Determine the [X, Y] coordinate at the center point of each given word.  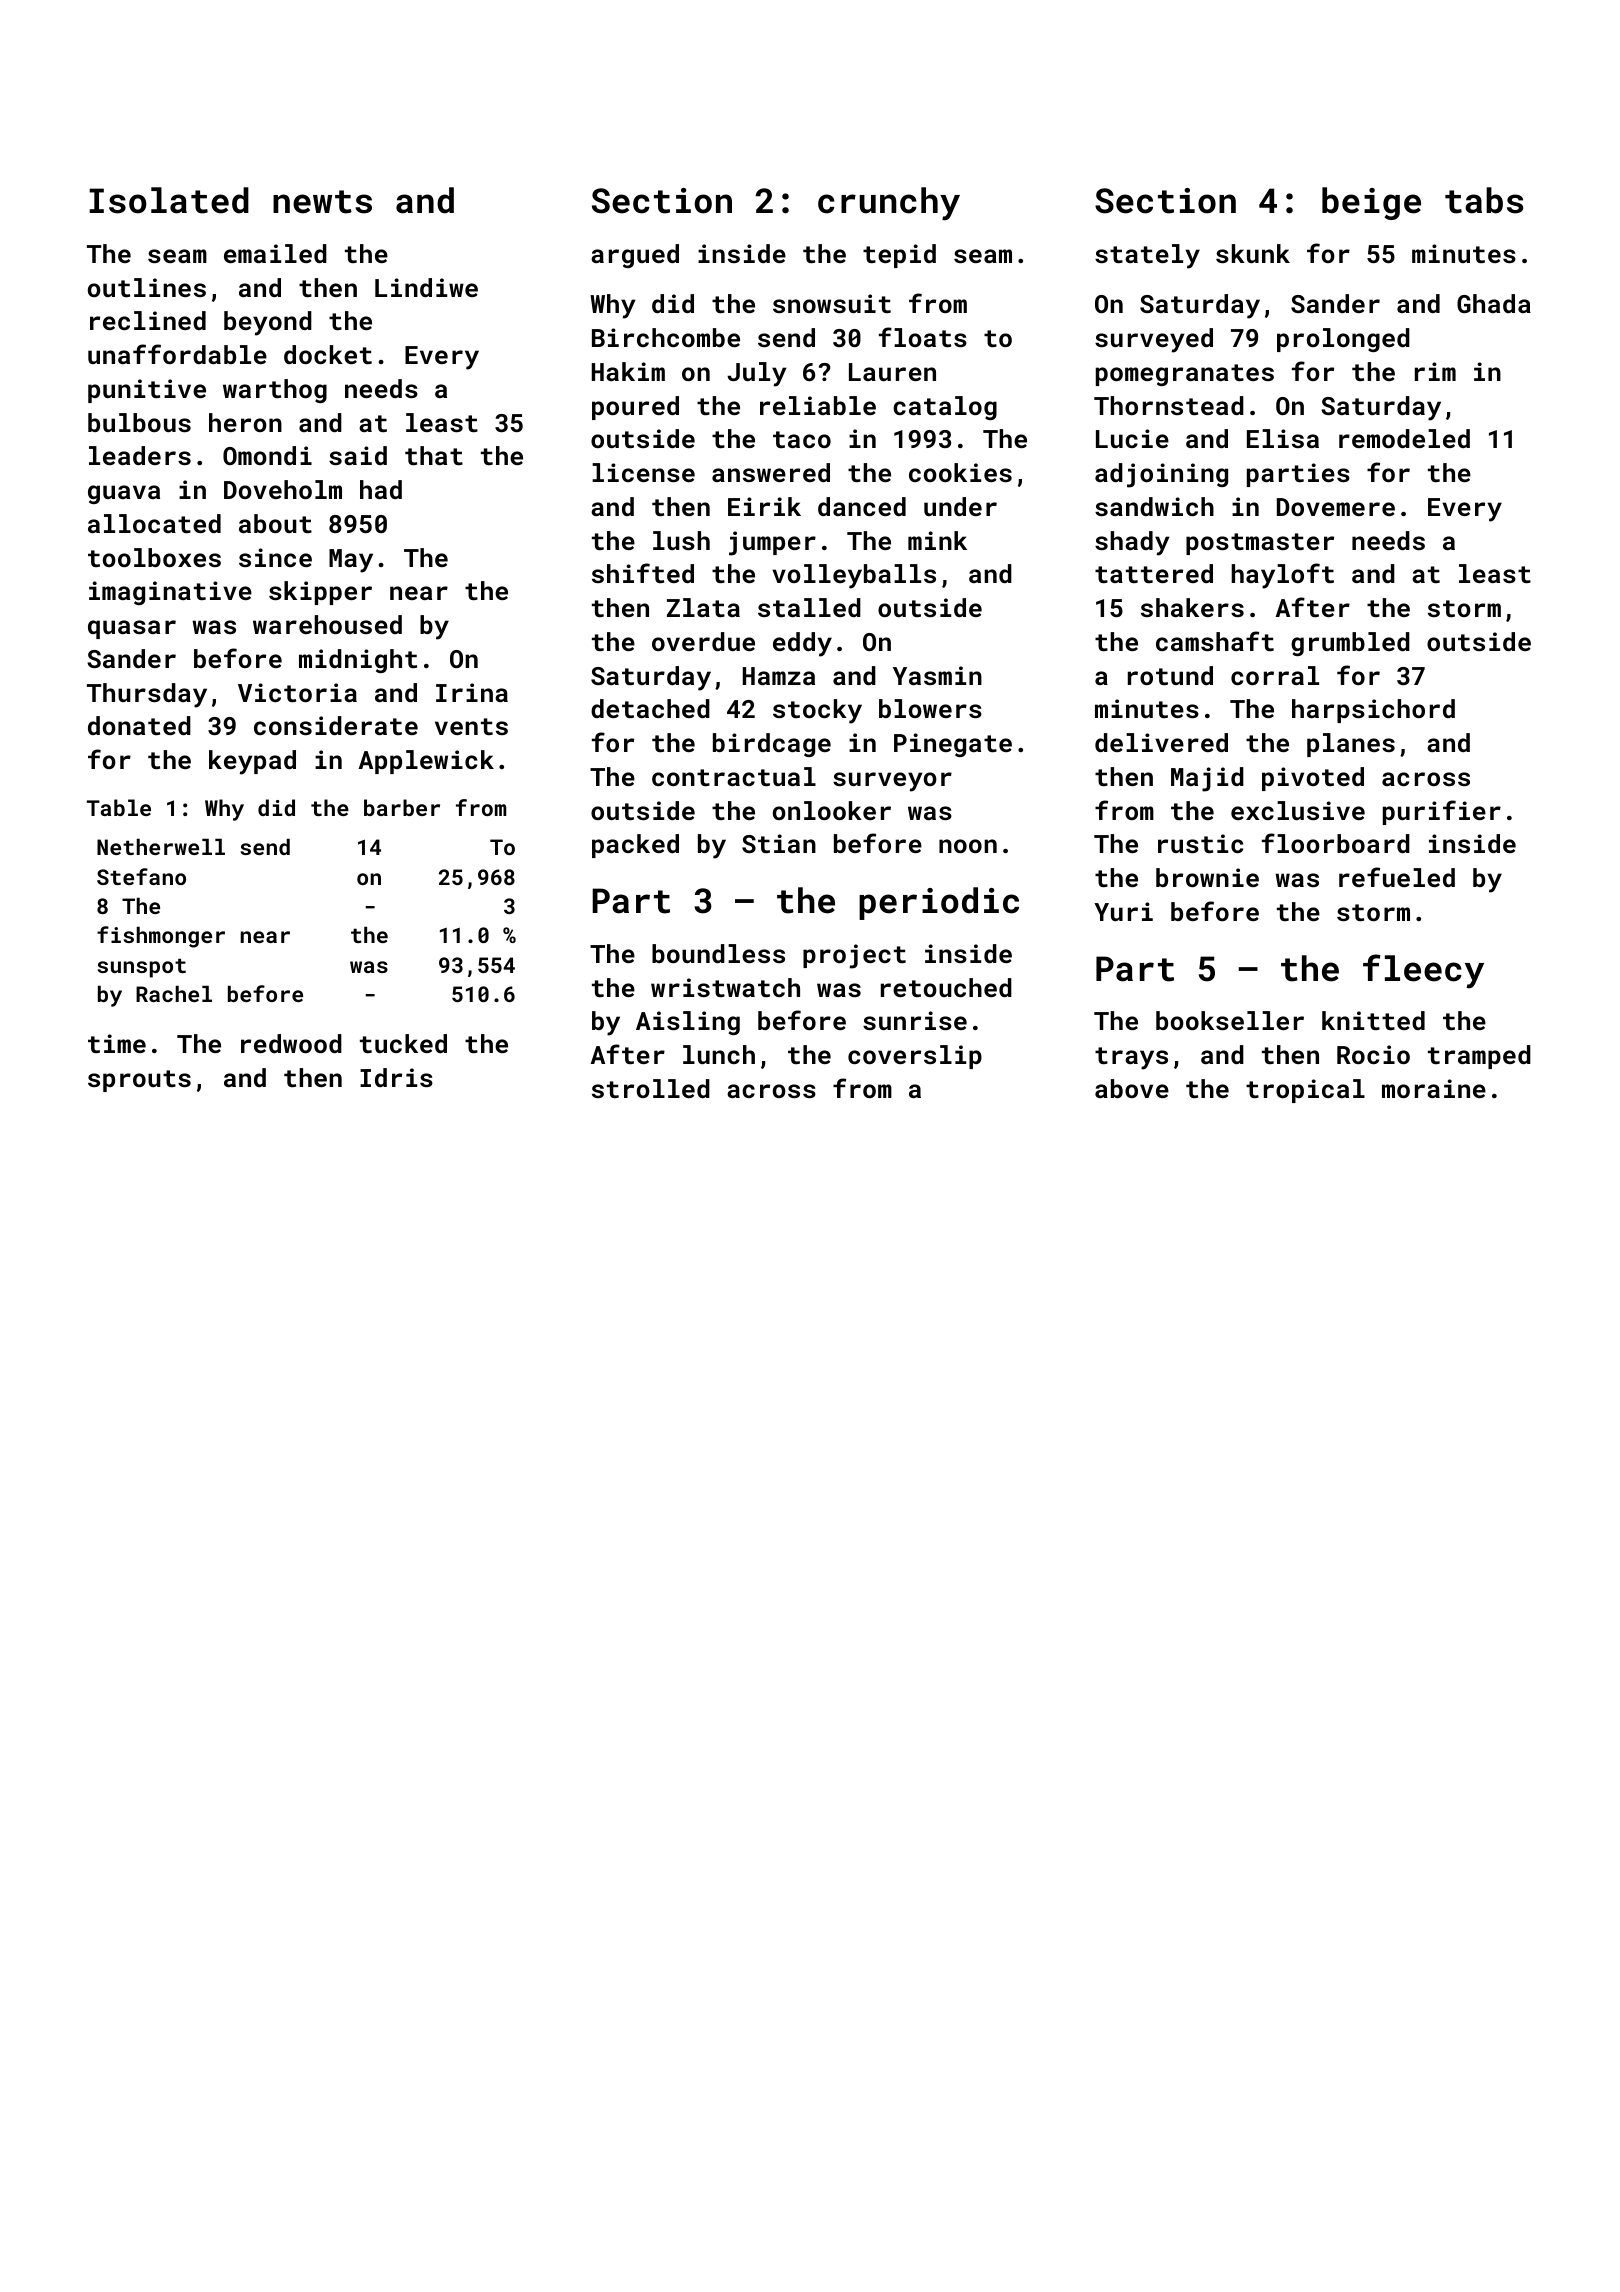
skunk [1253, 253]
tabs [1484, 200]
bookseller [1230, 1020]
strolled [651, 1088]
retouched [946, 987]
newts [322, 202]
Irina [472, 692]
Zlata [703, 607]
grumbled [1350, 644]
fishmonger [161, 937]
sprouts [139, 1081]
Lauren [892, 372]
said [358, 455]
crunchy [889, 204]
